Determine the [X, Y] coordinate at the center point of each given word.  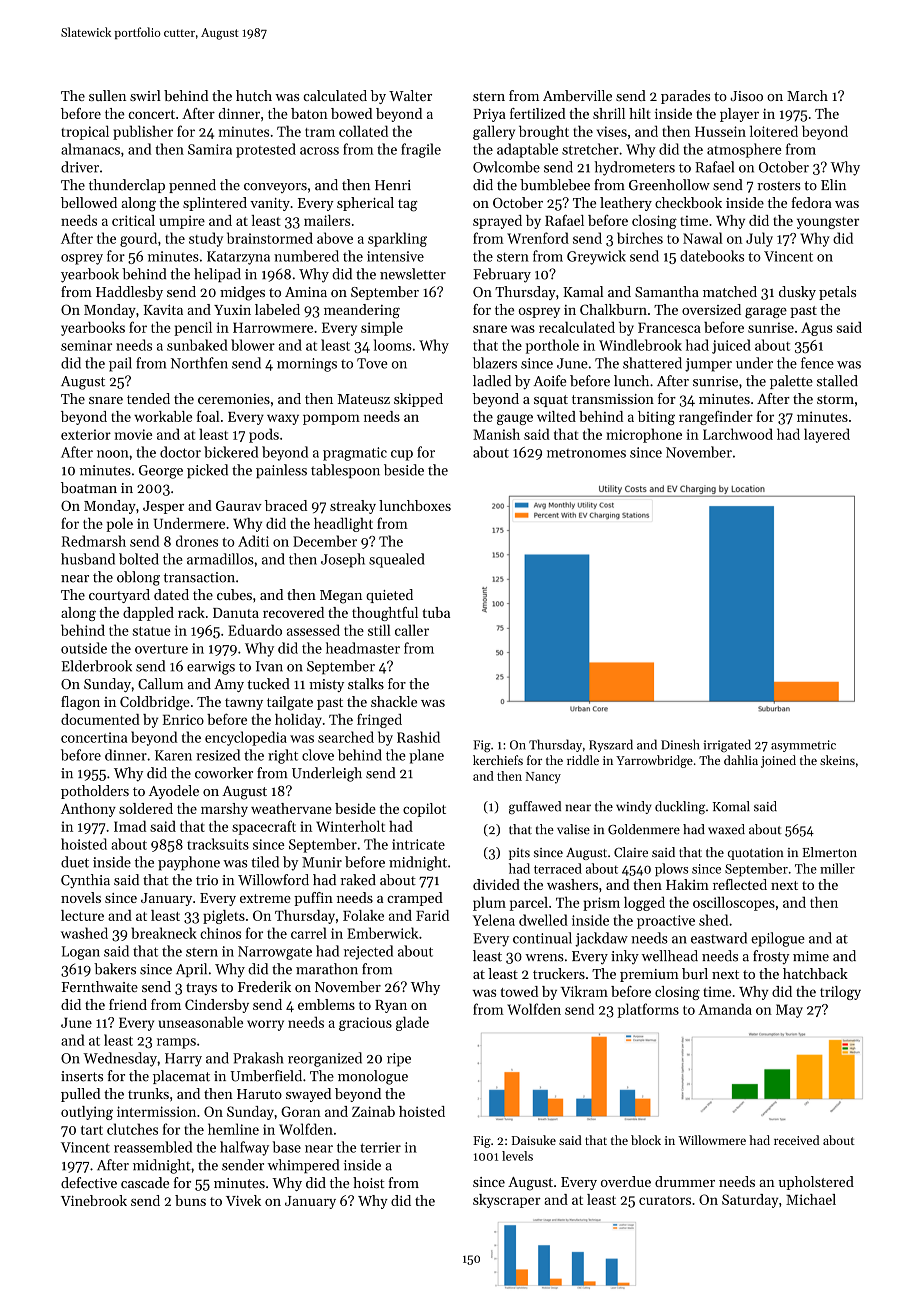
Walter [410, 95]
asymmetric [803, 746]
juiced [731, 346]
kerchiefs [498, 760]
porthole [552, 346]
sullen [107, 95]
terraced [558, 868]
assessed [313, 630]
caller [412, 630]
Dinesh [680, 744]
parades [685, 97]
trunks [148, 1093]
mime [811, 956]
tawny [244, 704]
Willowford [273, 880]
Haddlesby [129, 293]
